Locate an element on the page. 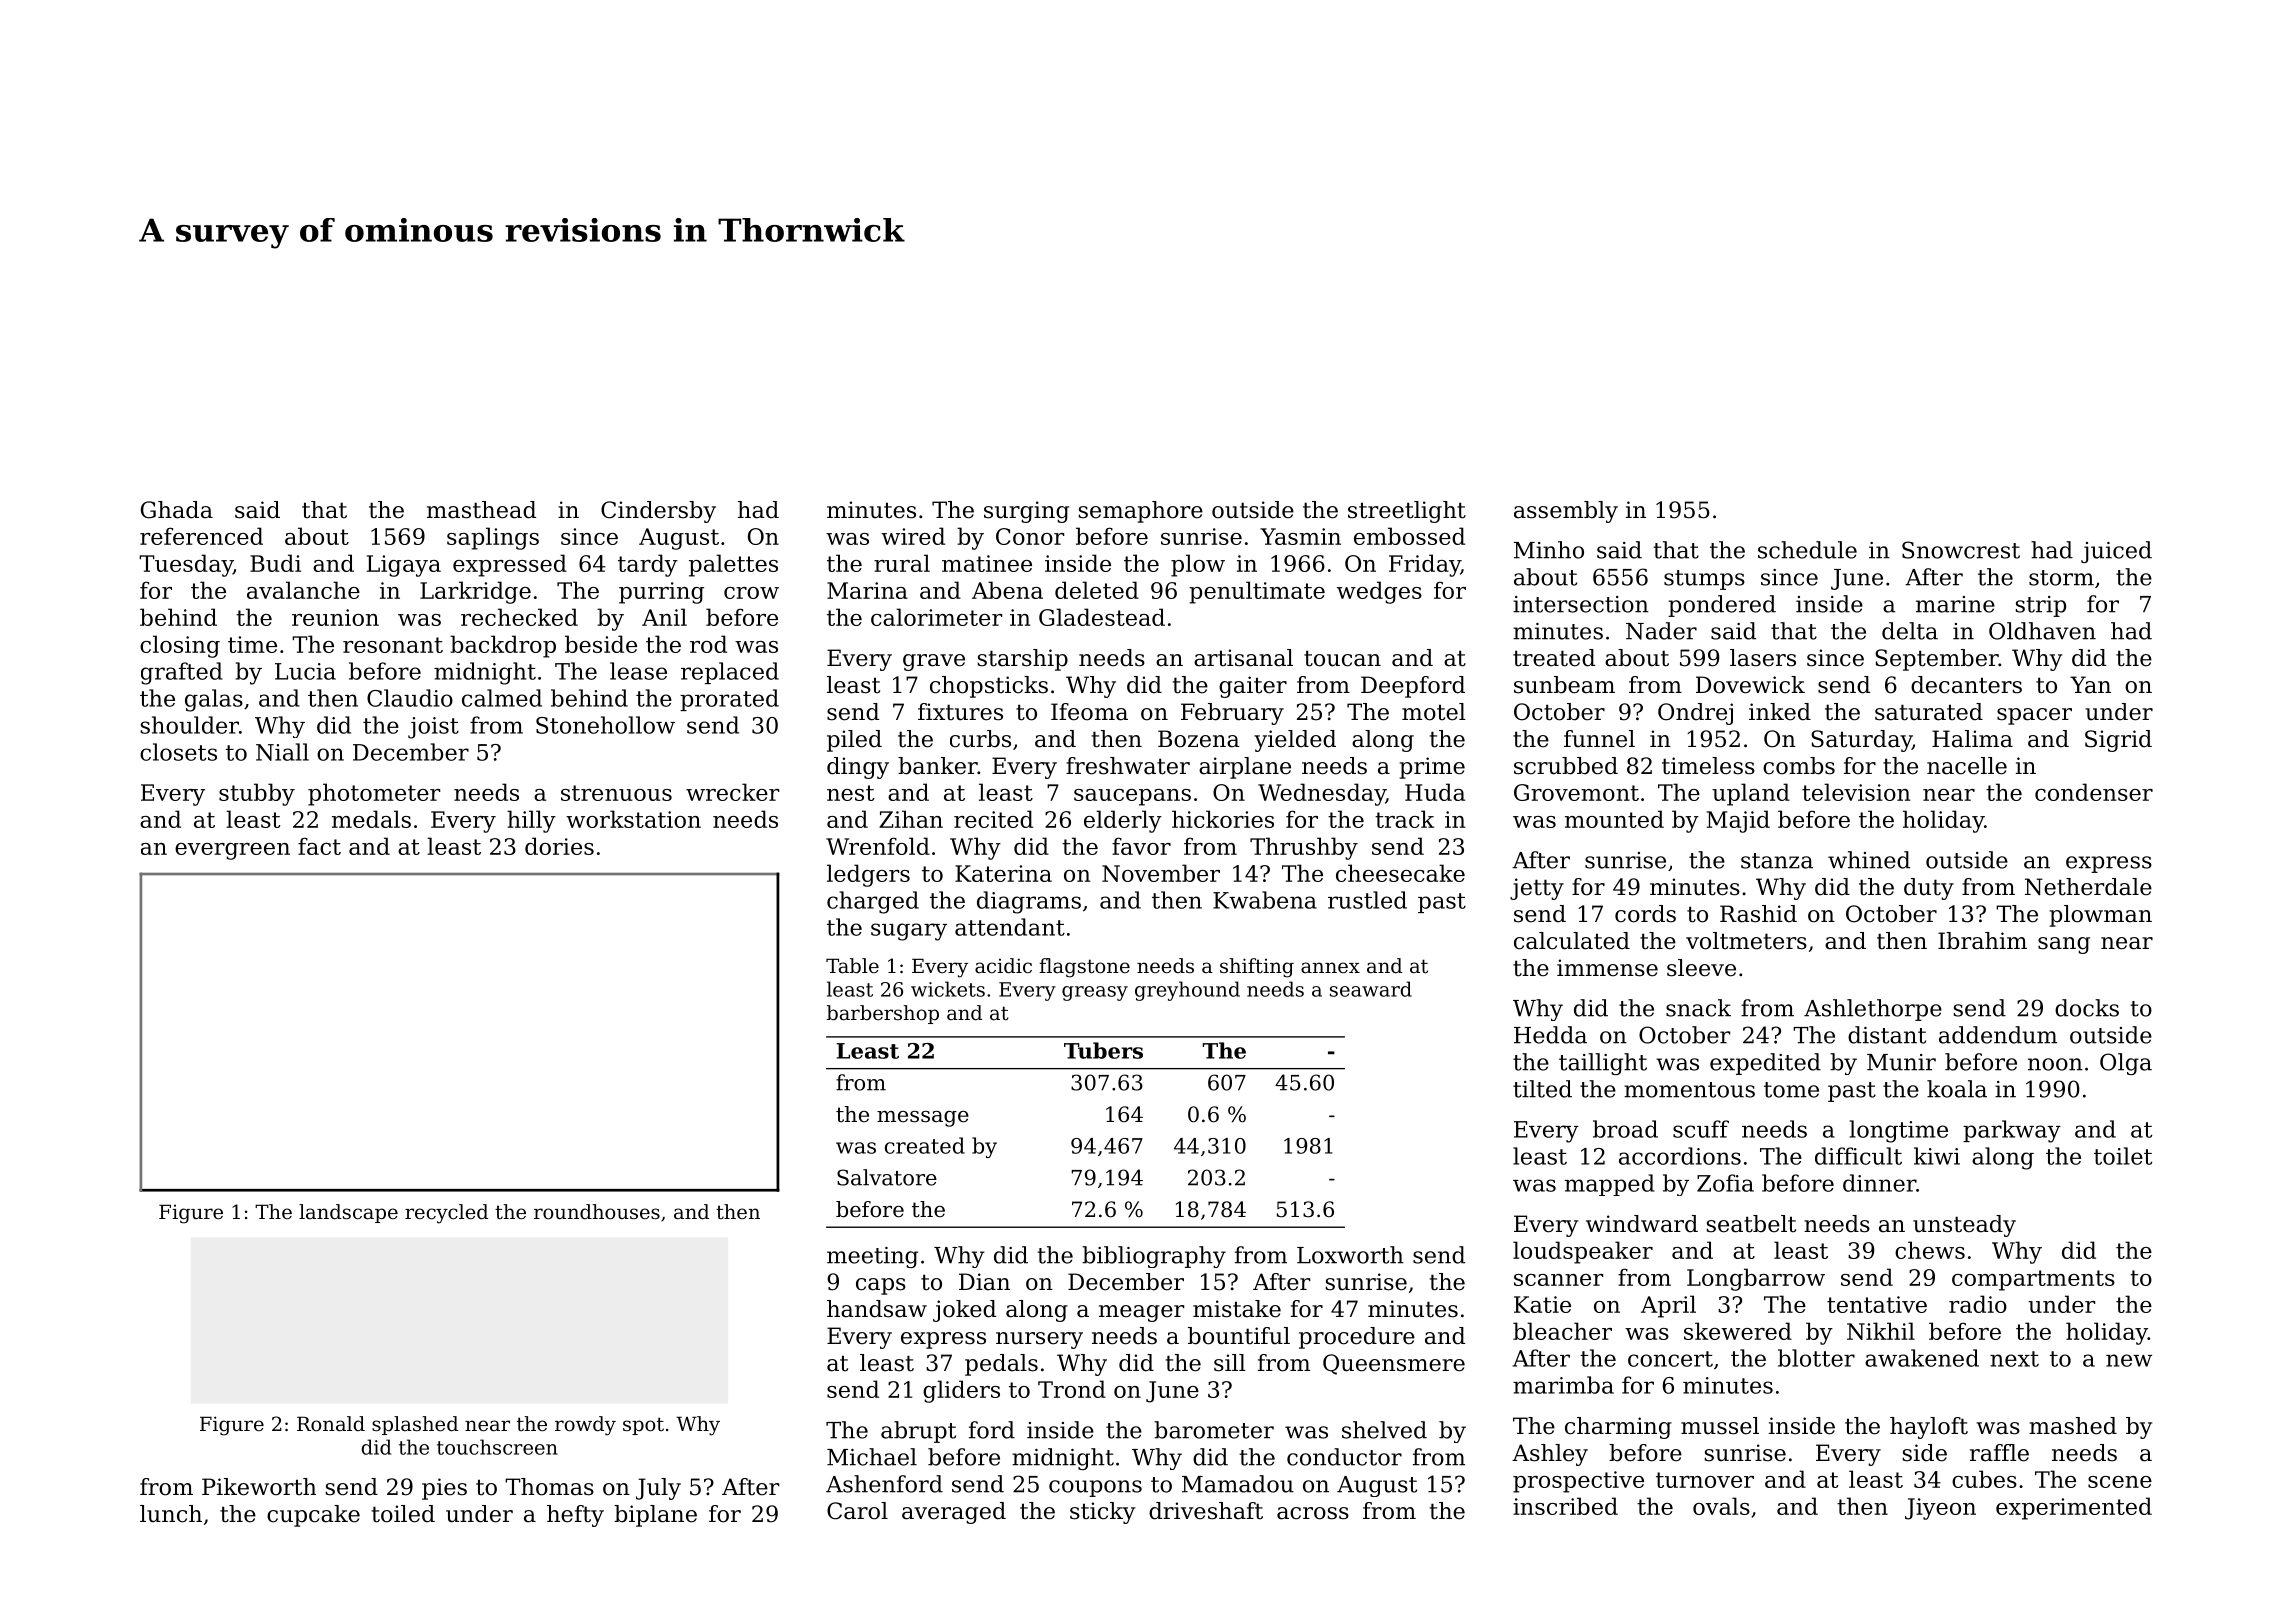 Image resolution: width=2292 pixels, height=1620 pixels. bibliography is located at coordinates (1154, 1257).
